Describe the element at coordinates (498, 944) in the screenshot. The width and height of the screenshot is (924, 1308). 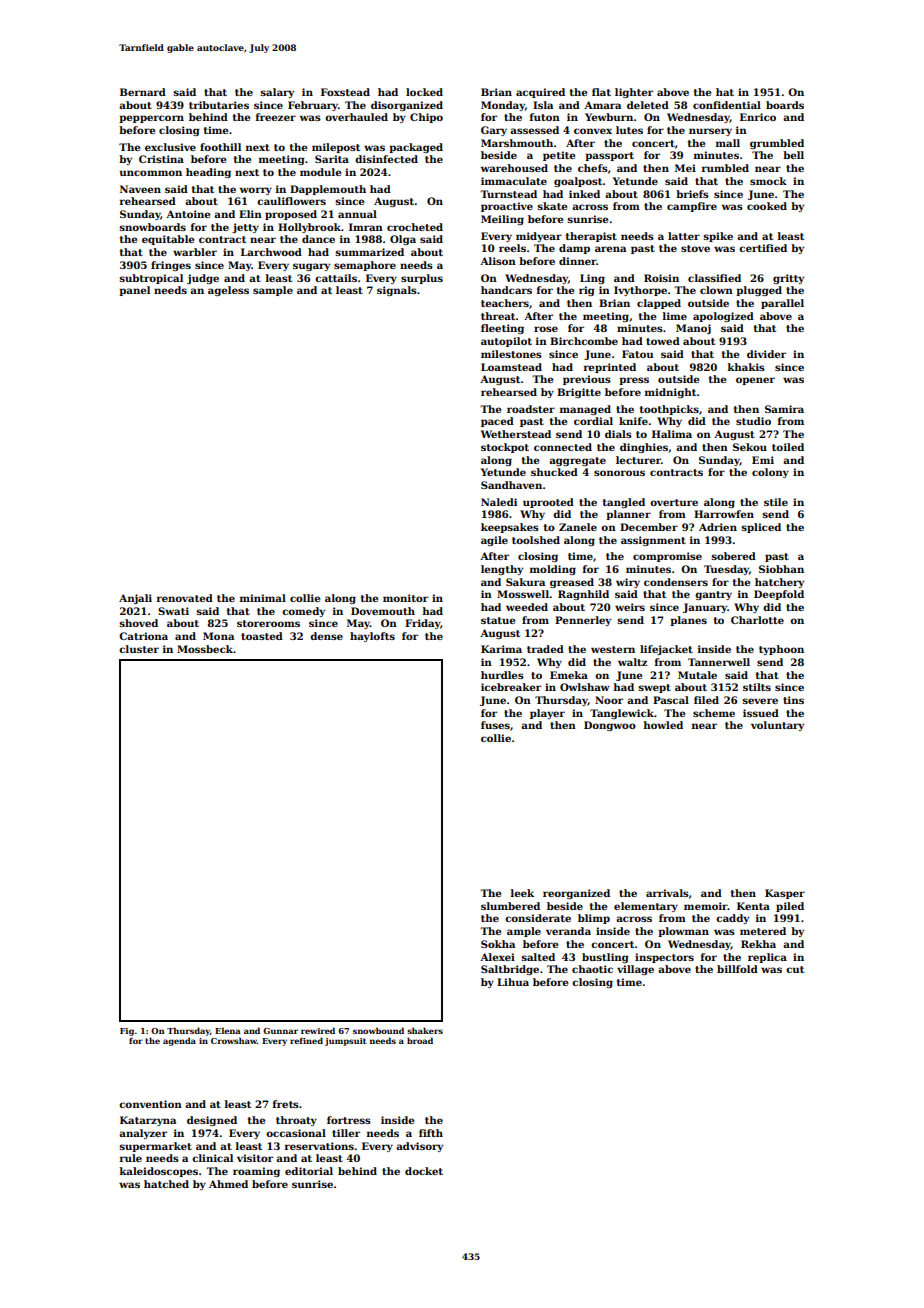
I see `Sokha` at that location.
